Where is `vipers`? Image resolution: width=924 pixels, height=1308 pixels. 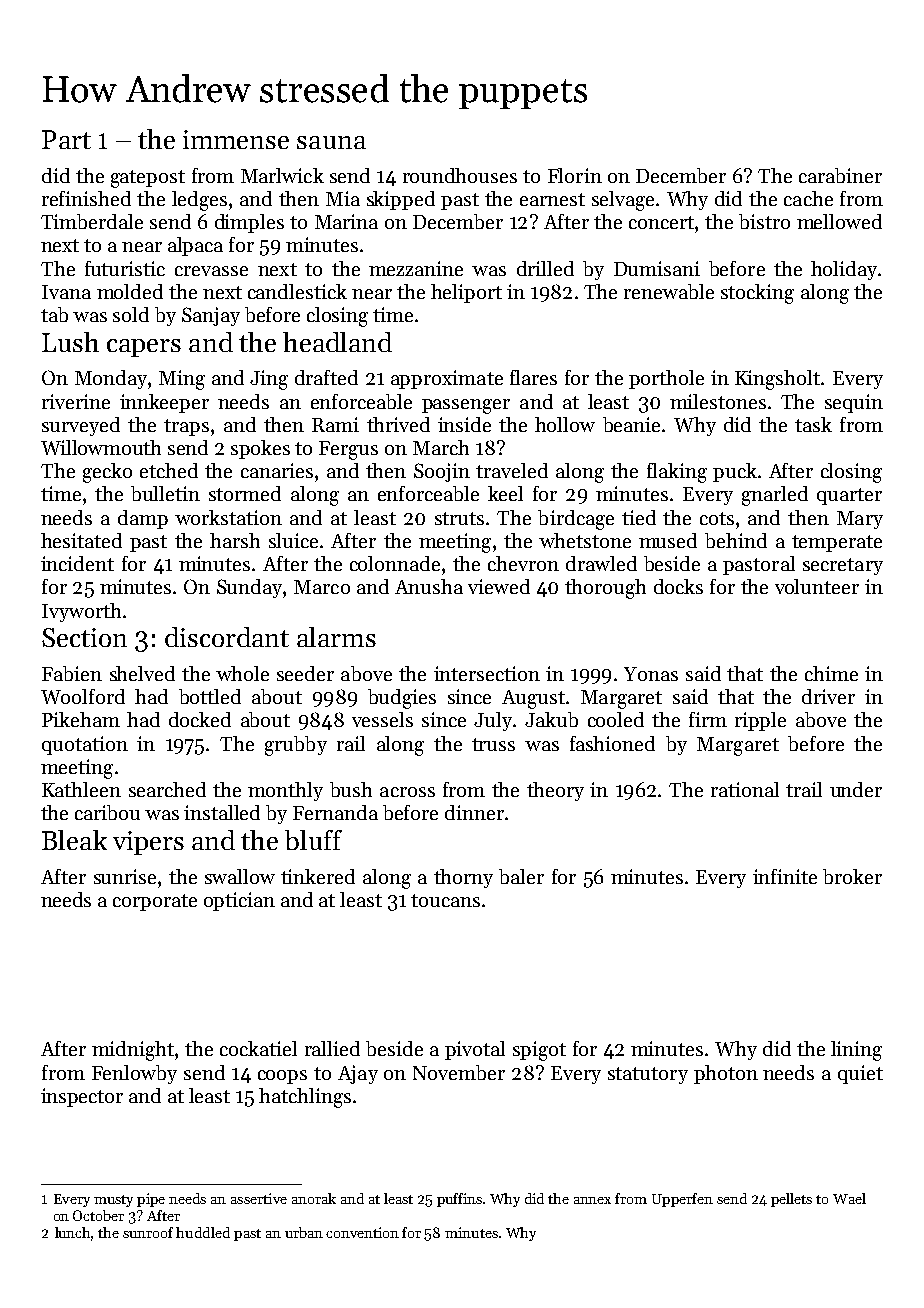
vipers is located at coordinates (148, 843).
